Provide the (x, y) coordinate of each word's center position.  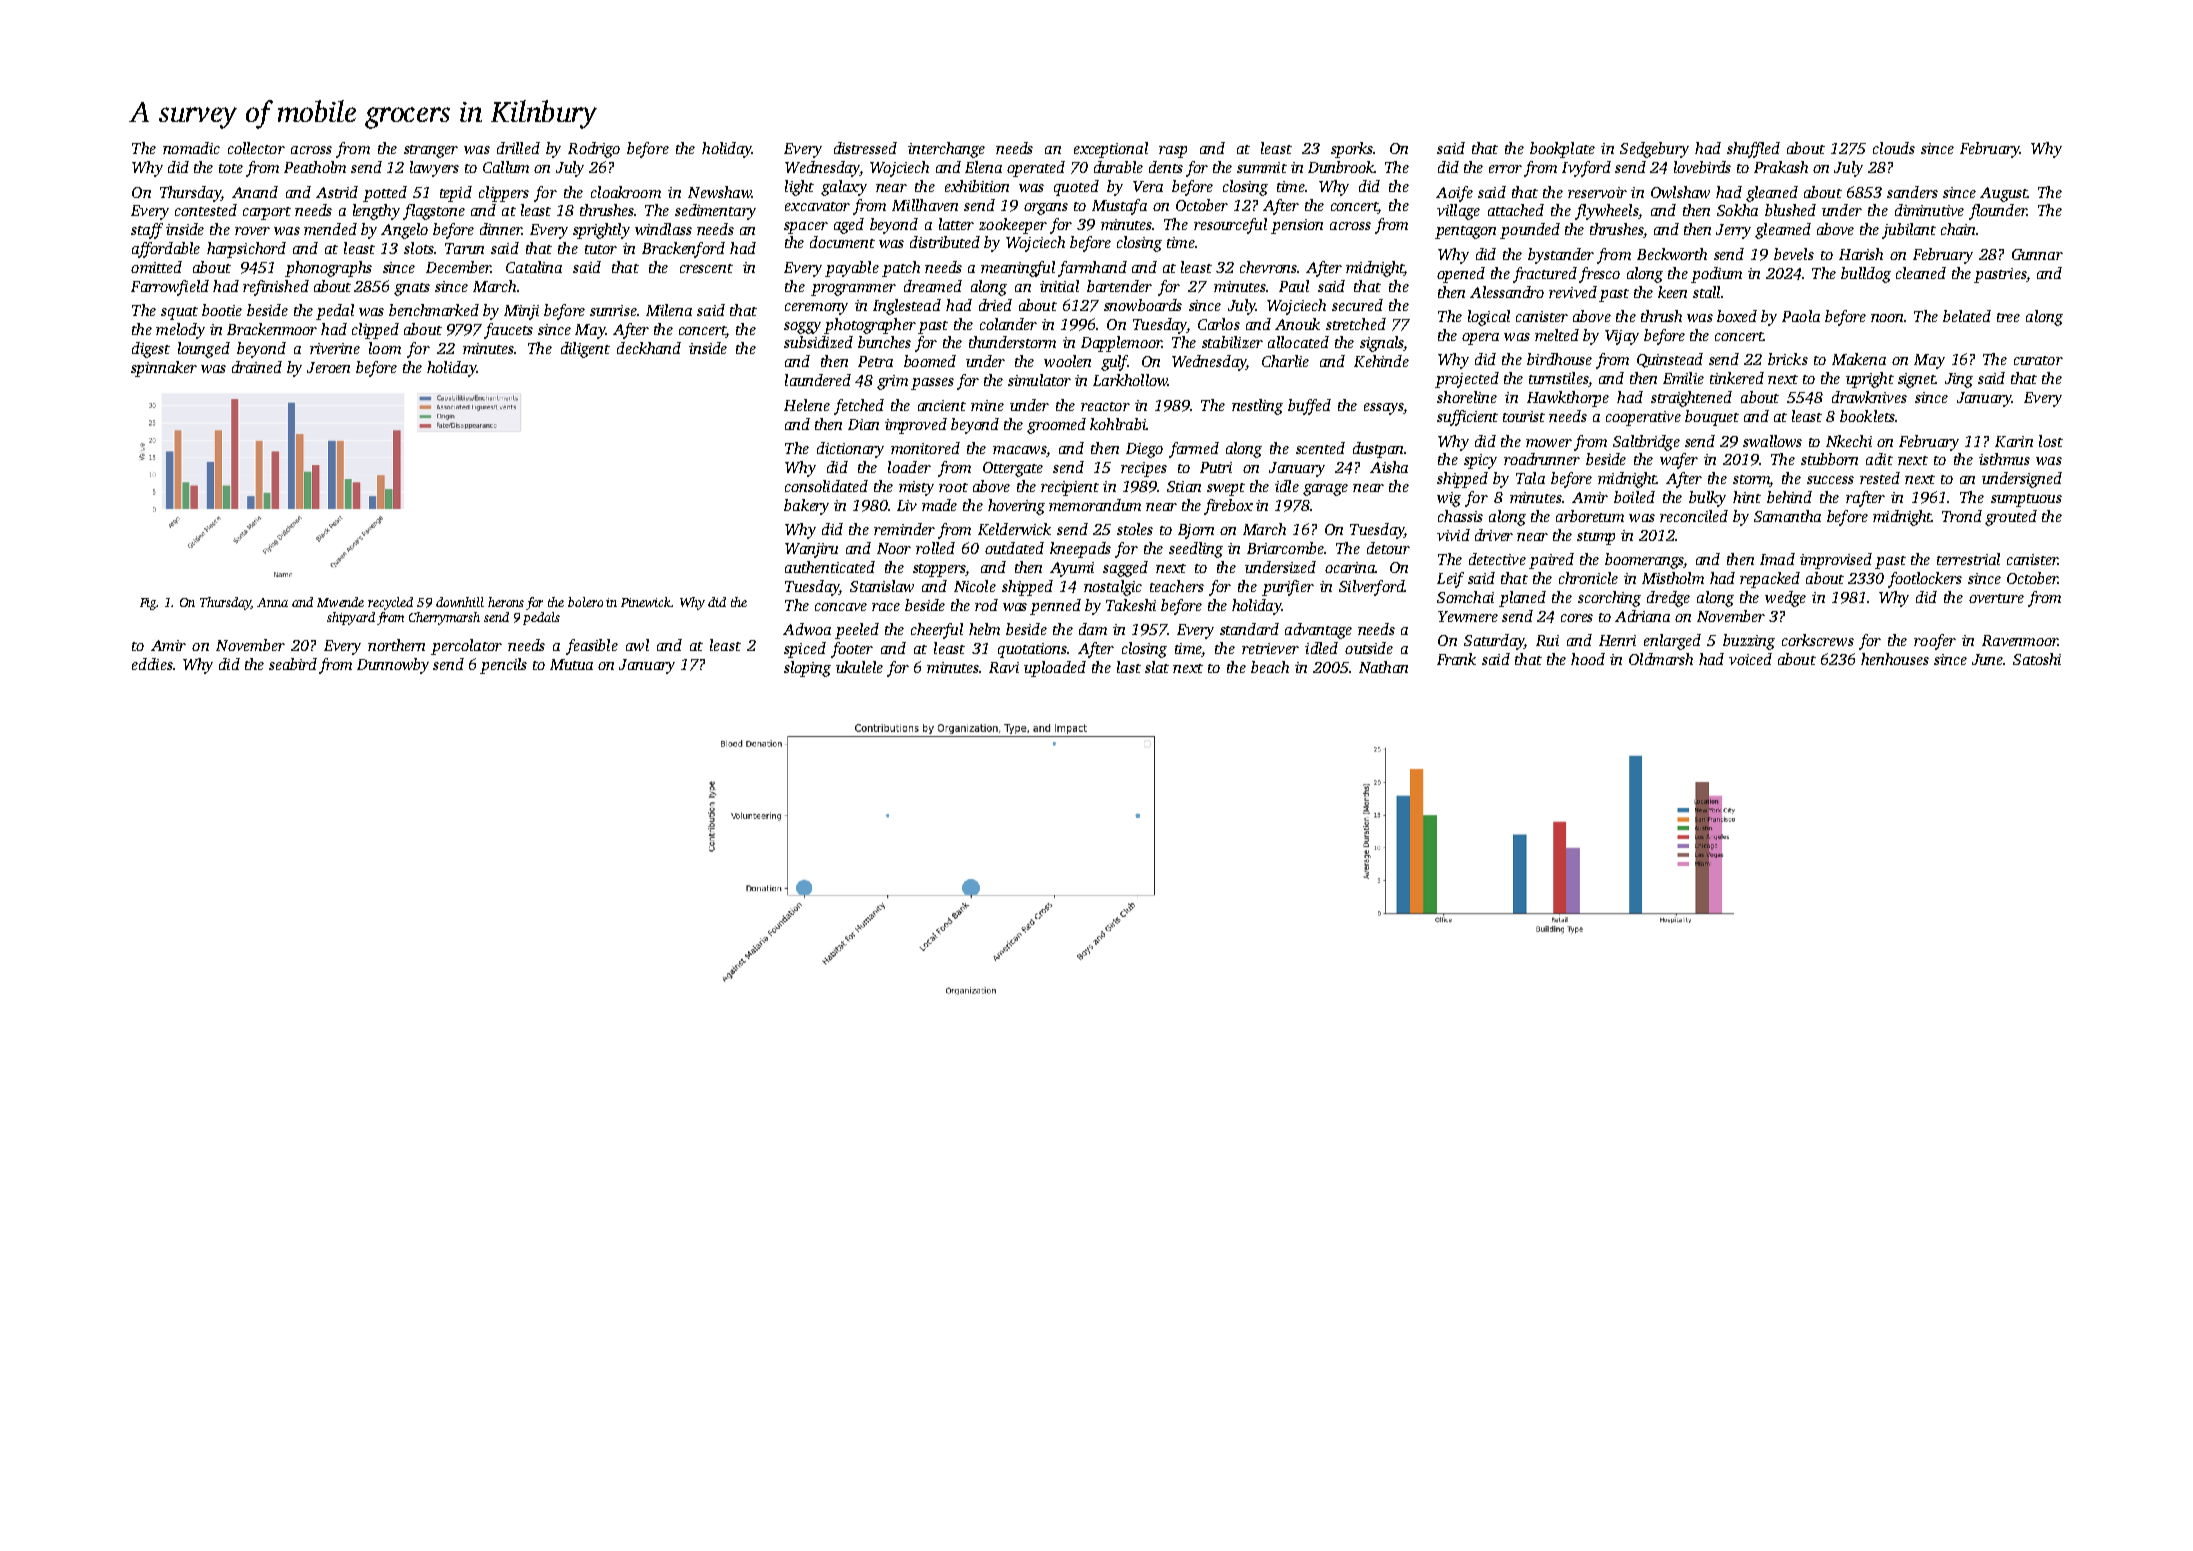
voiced (1750, 659)
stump (1596, 538)
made (939, 505)
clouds (1894, 148)
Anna (272, 602)
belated (1967, 316)
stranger (431, 151)
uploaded (1055, 669)
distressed (865, 148)
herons (506, 602)
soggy (802, 328)
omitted (156, 267)
